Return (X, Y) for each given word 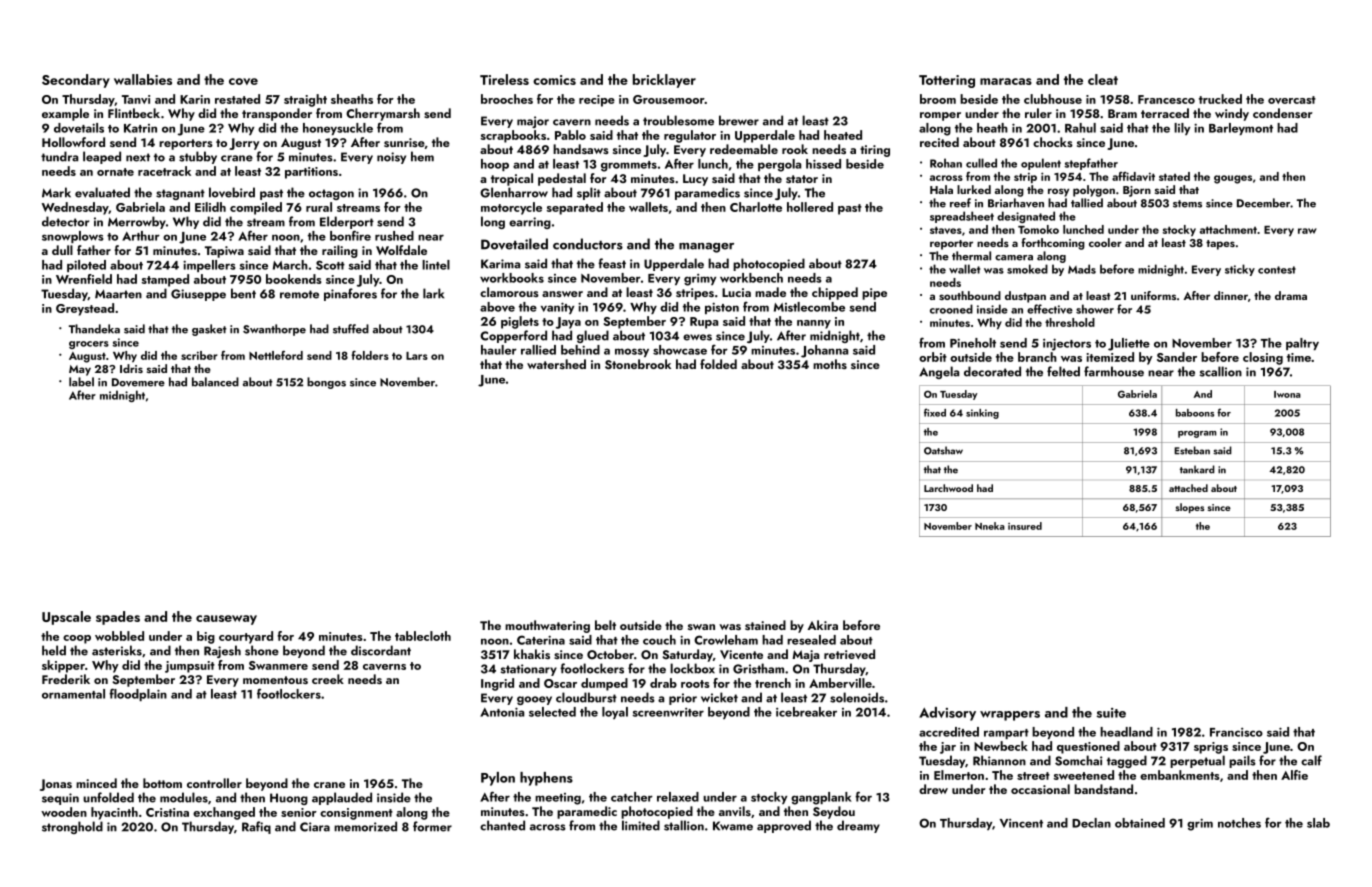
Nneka (990, 526)
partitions (311, 173)
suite (1111, 713)
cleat (1103, 79)
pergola (779, 165)
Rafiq (256, 827)
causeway (226, 620)
